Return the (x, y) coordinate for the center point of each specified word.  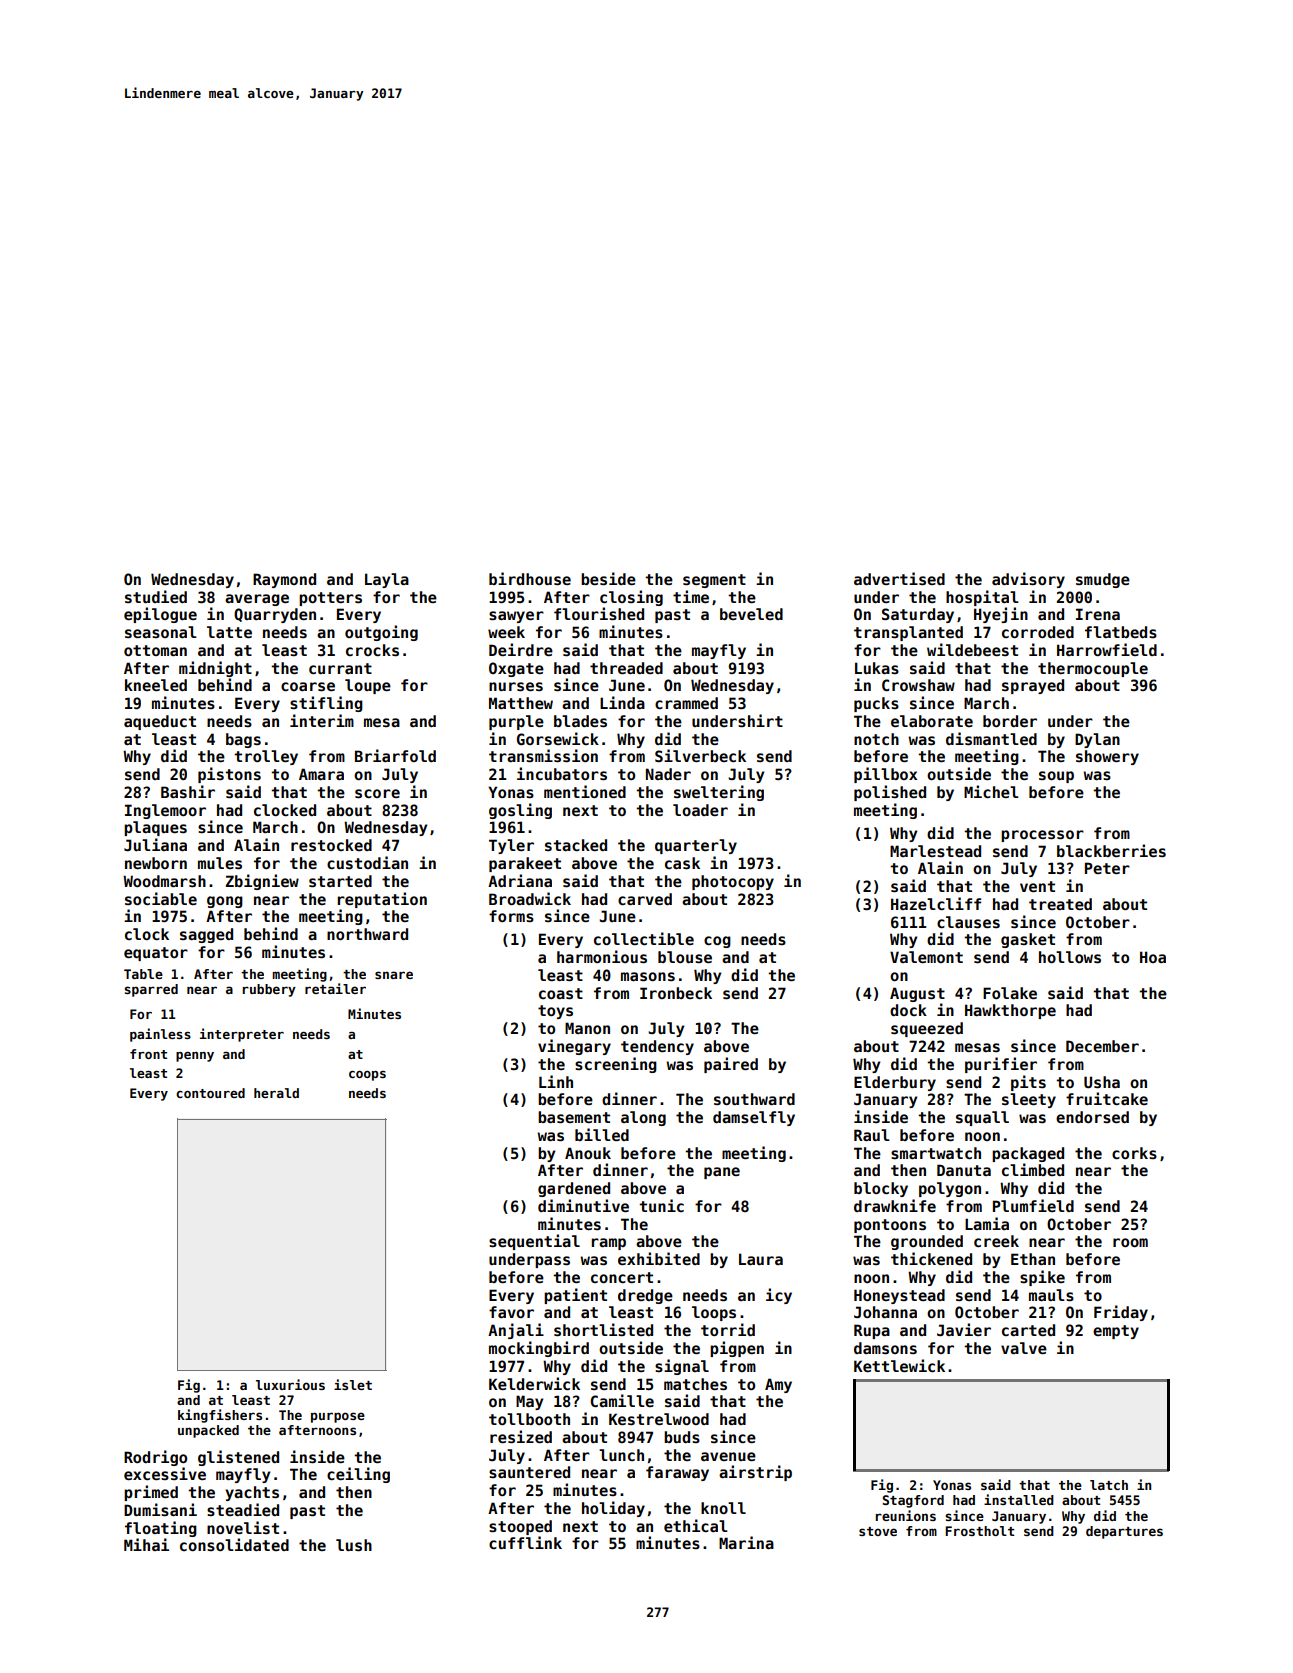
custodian (367, 862)
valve (1024, 1348)
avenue (728, 1456)
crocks (372, 650)
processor (1042, 836)
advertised (899, 578)
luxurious (290, 1384)
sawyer (516, 617)
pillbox (885, 775)
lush (354, 1545)
